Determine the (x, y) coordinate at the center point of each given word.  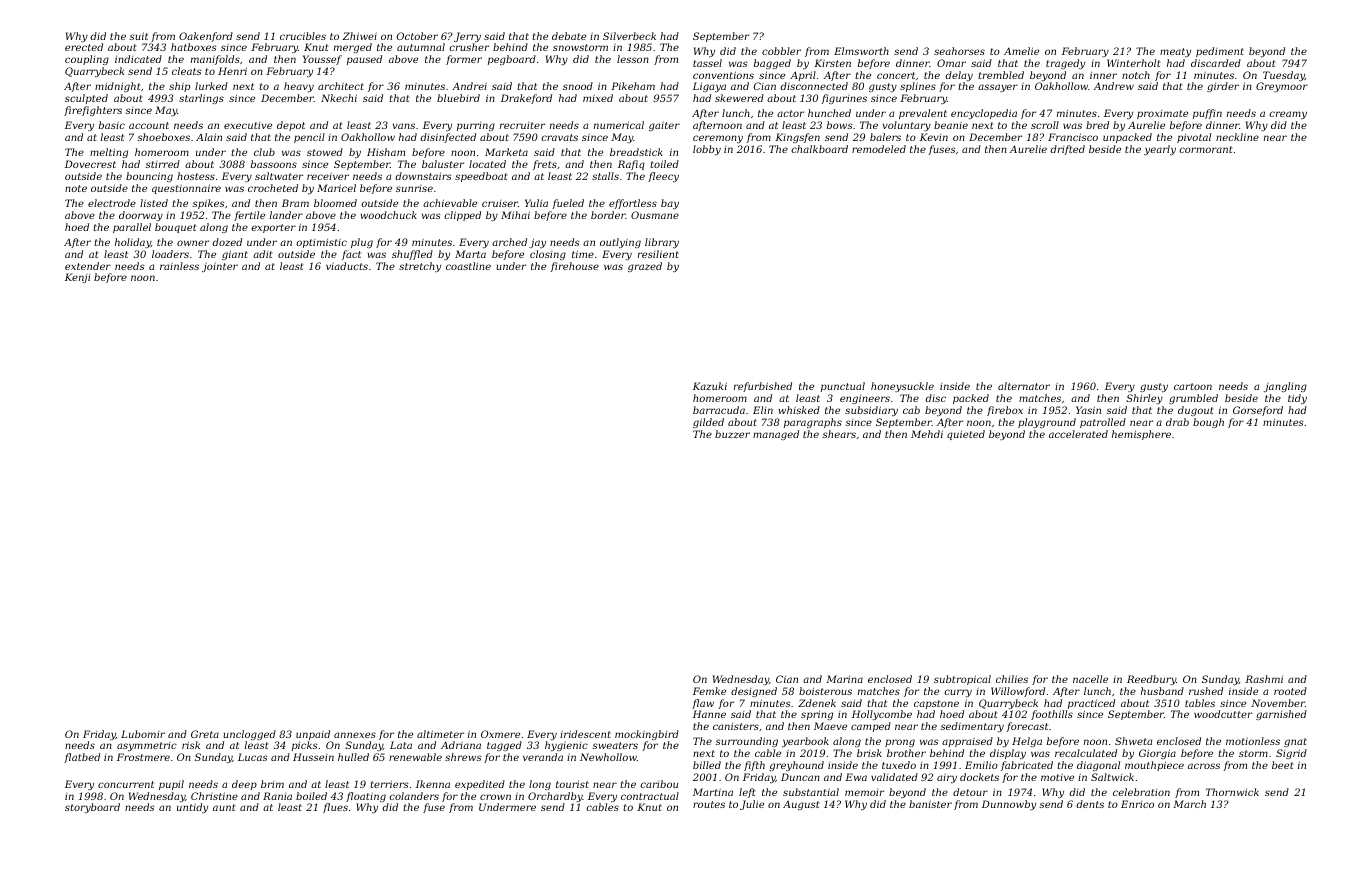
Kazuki (710, 386)
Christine (214, 796)
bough (1208, 423)
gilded (708, 423)
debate (569, 36)
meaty (1175, 52)
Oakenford (206, 37)
